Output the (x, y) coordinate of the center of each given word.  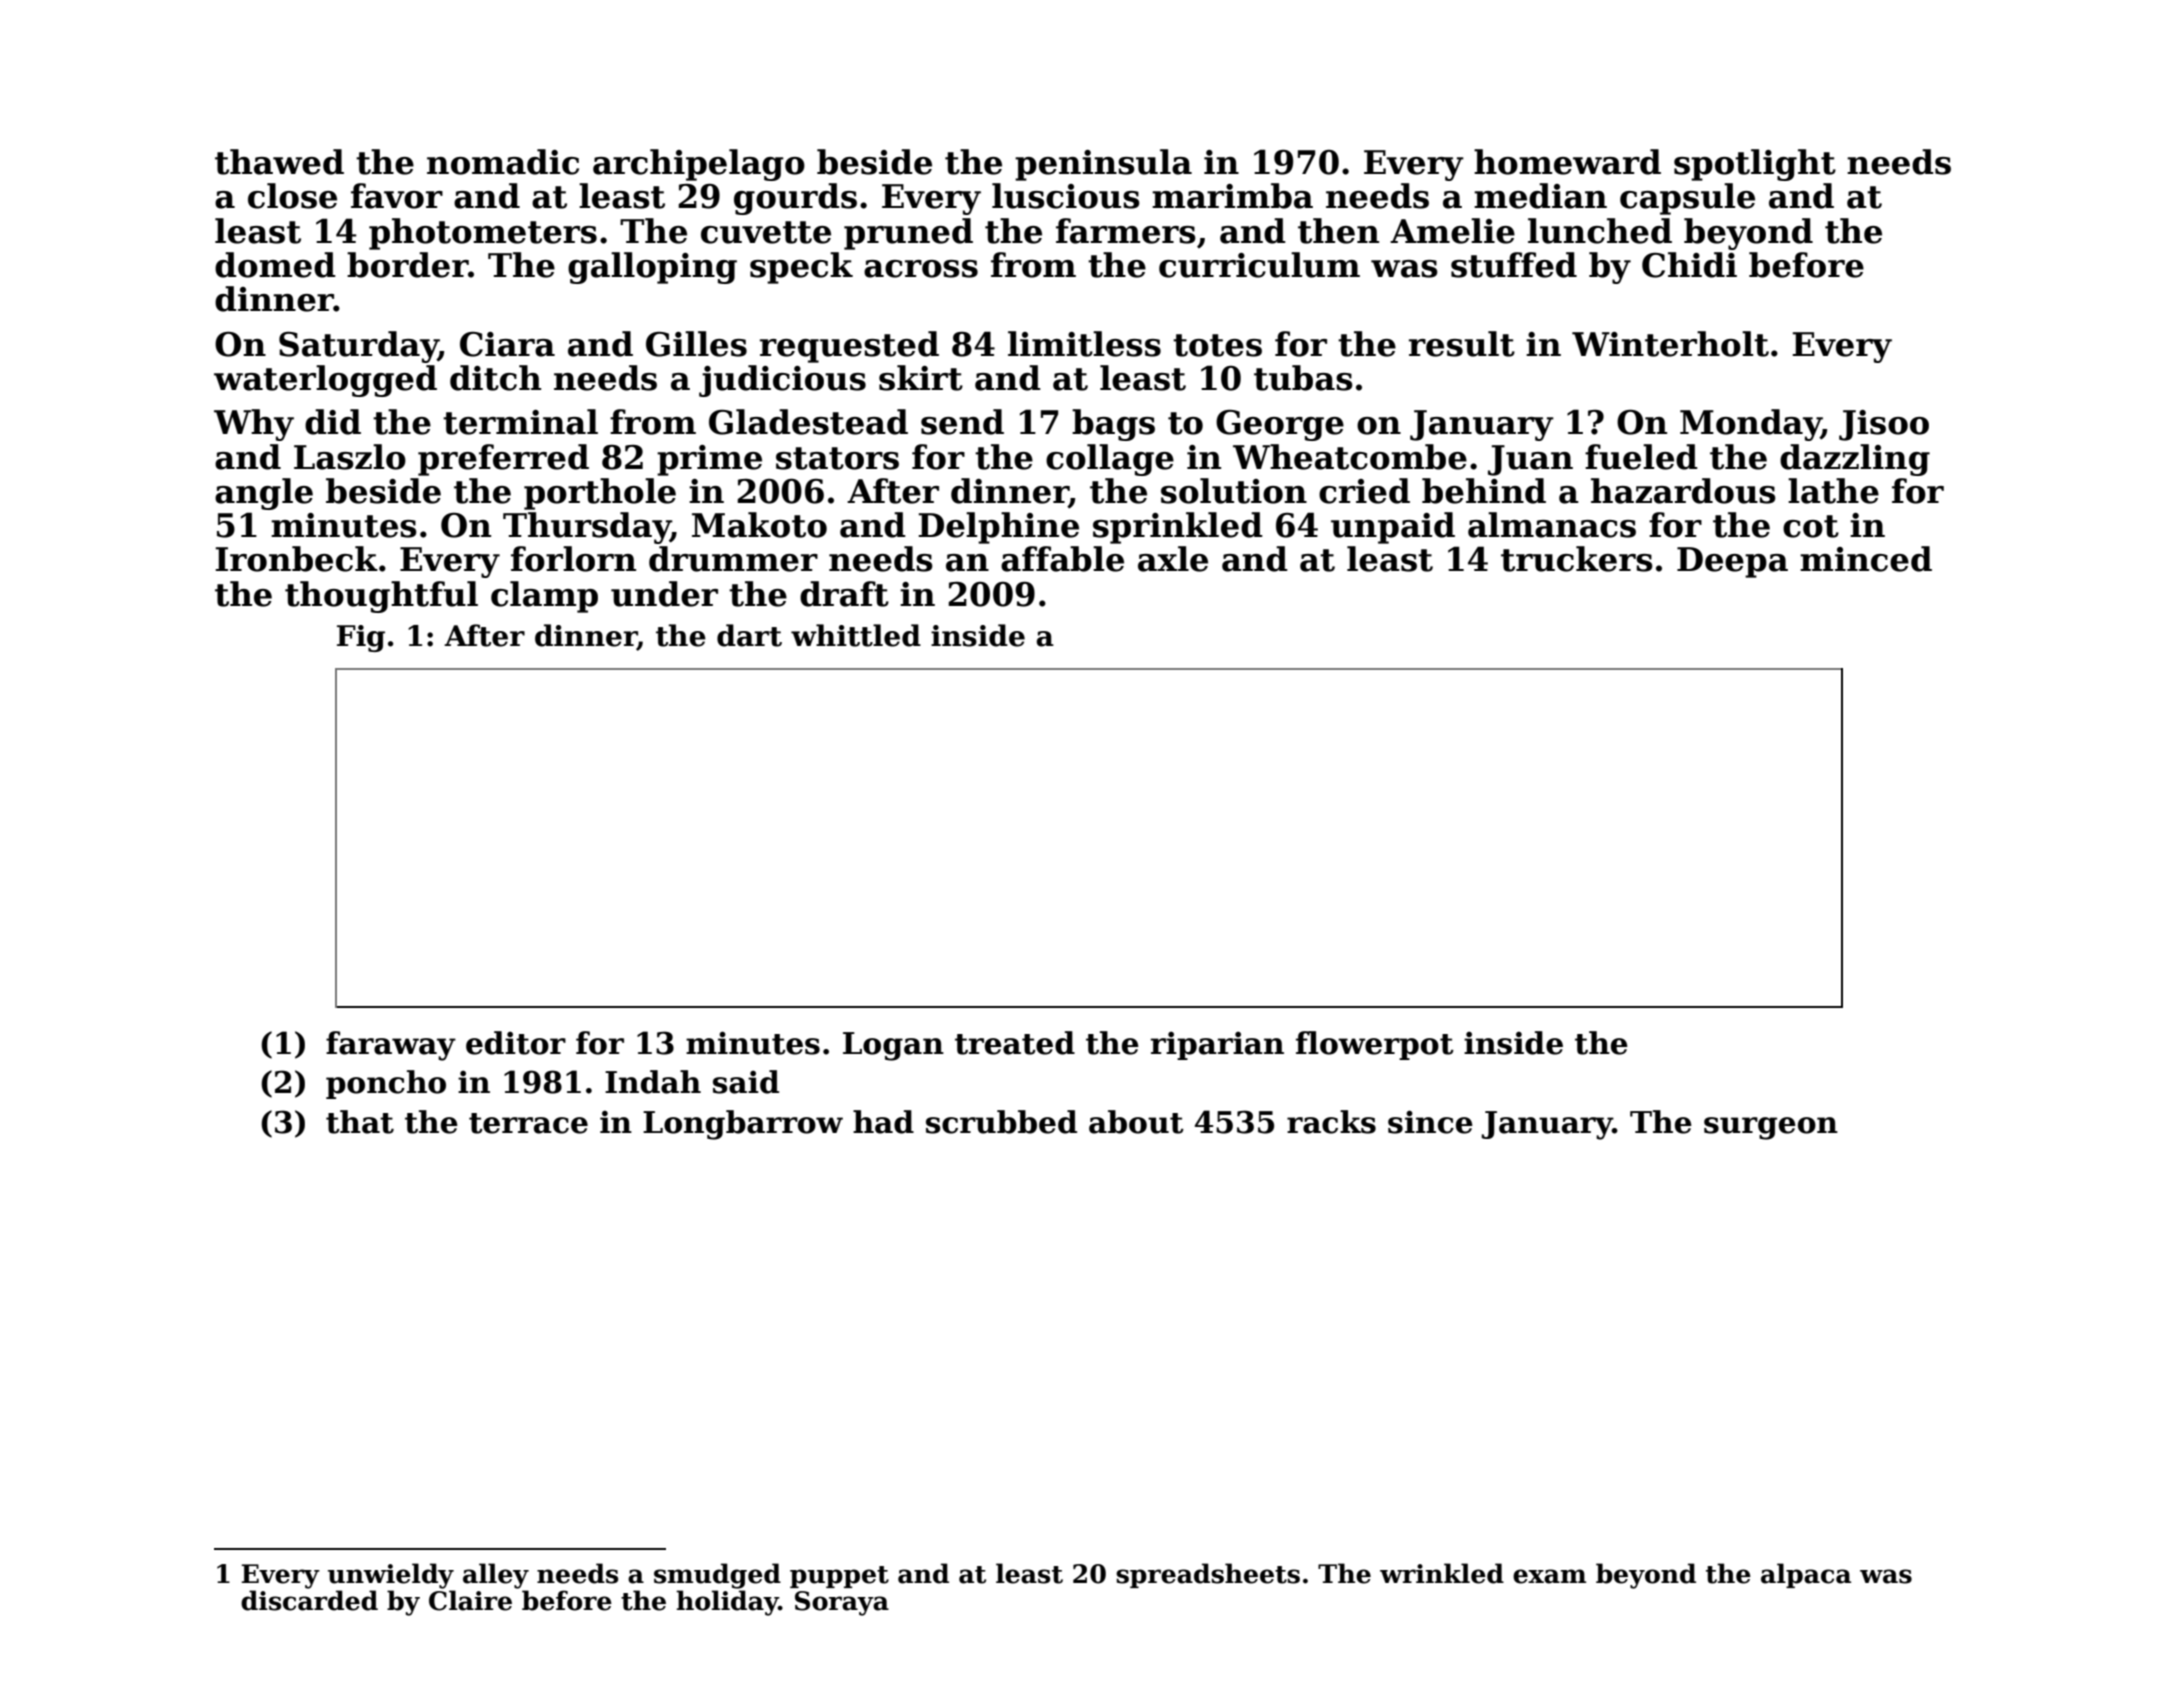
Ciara (507, 344)
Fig (361, 638)
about (1136, 1122)
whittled (856, 635)
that (360, 1122)
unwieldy (391, 1576)
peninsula (1103, 165)
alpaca (1806, 1575)
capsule (1687, 199)
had (883, 1122)
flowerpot (1375, 1045)
